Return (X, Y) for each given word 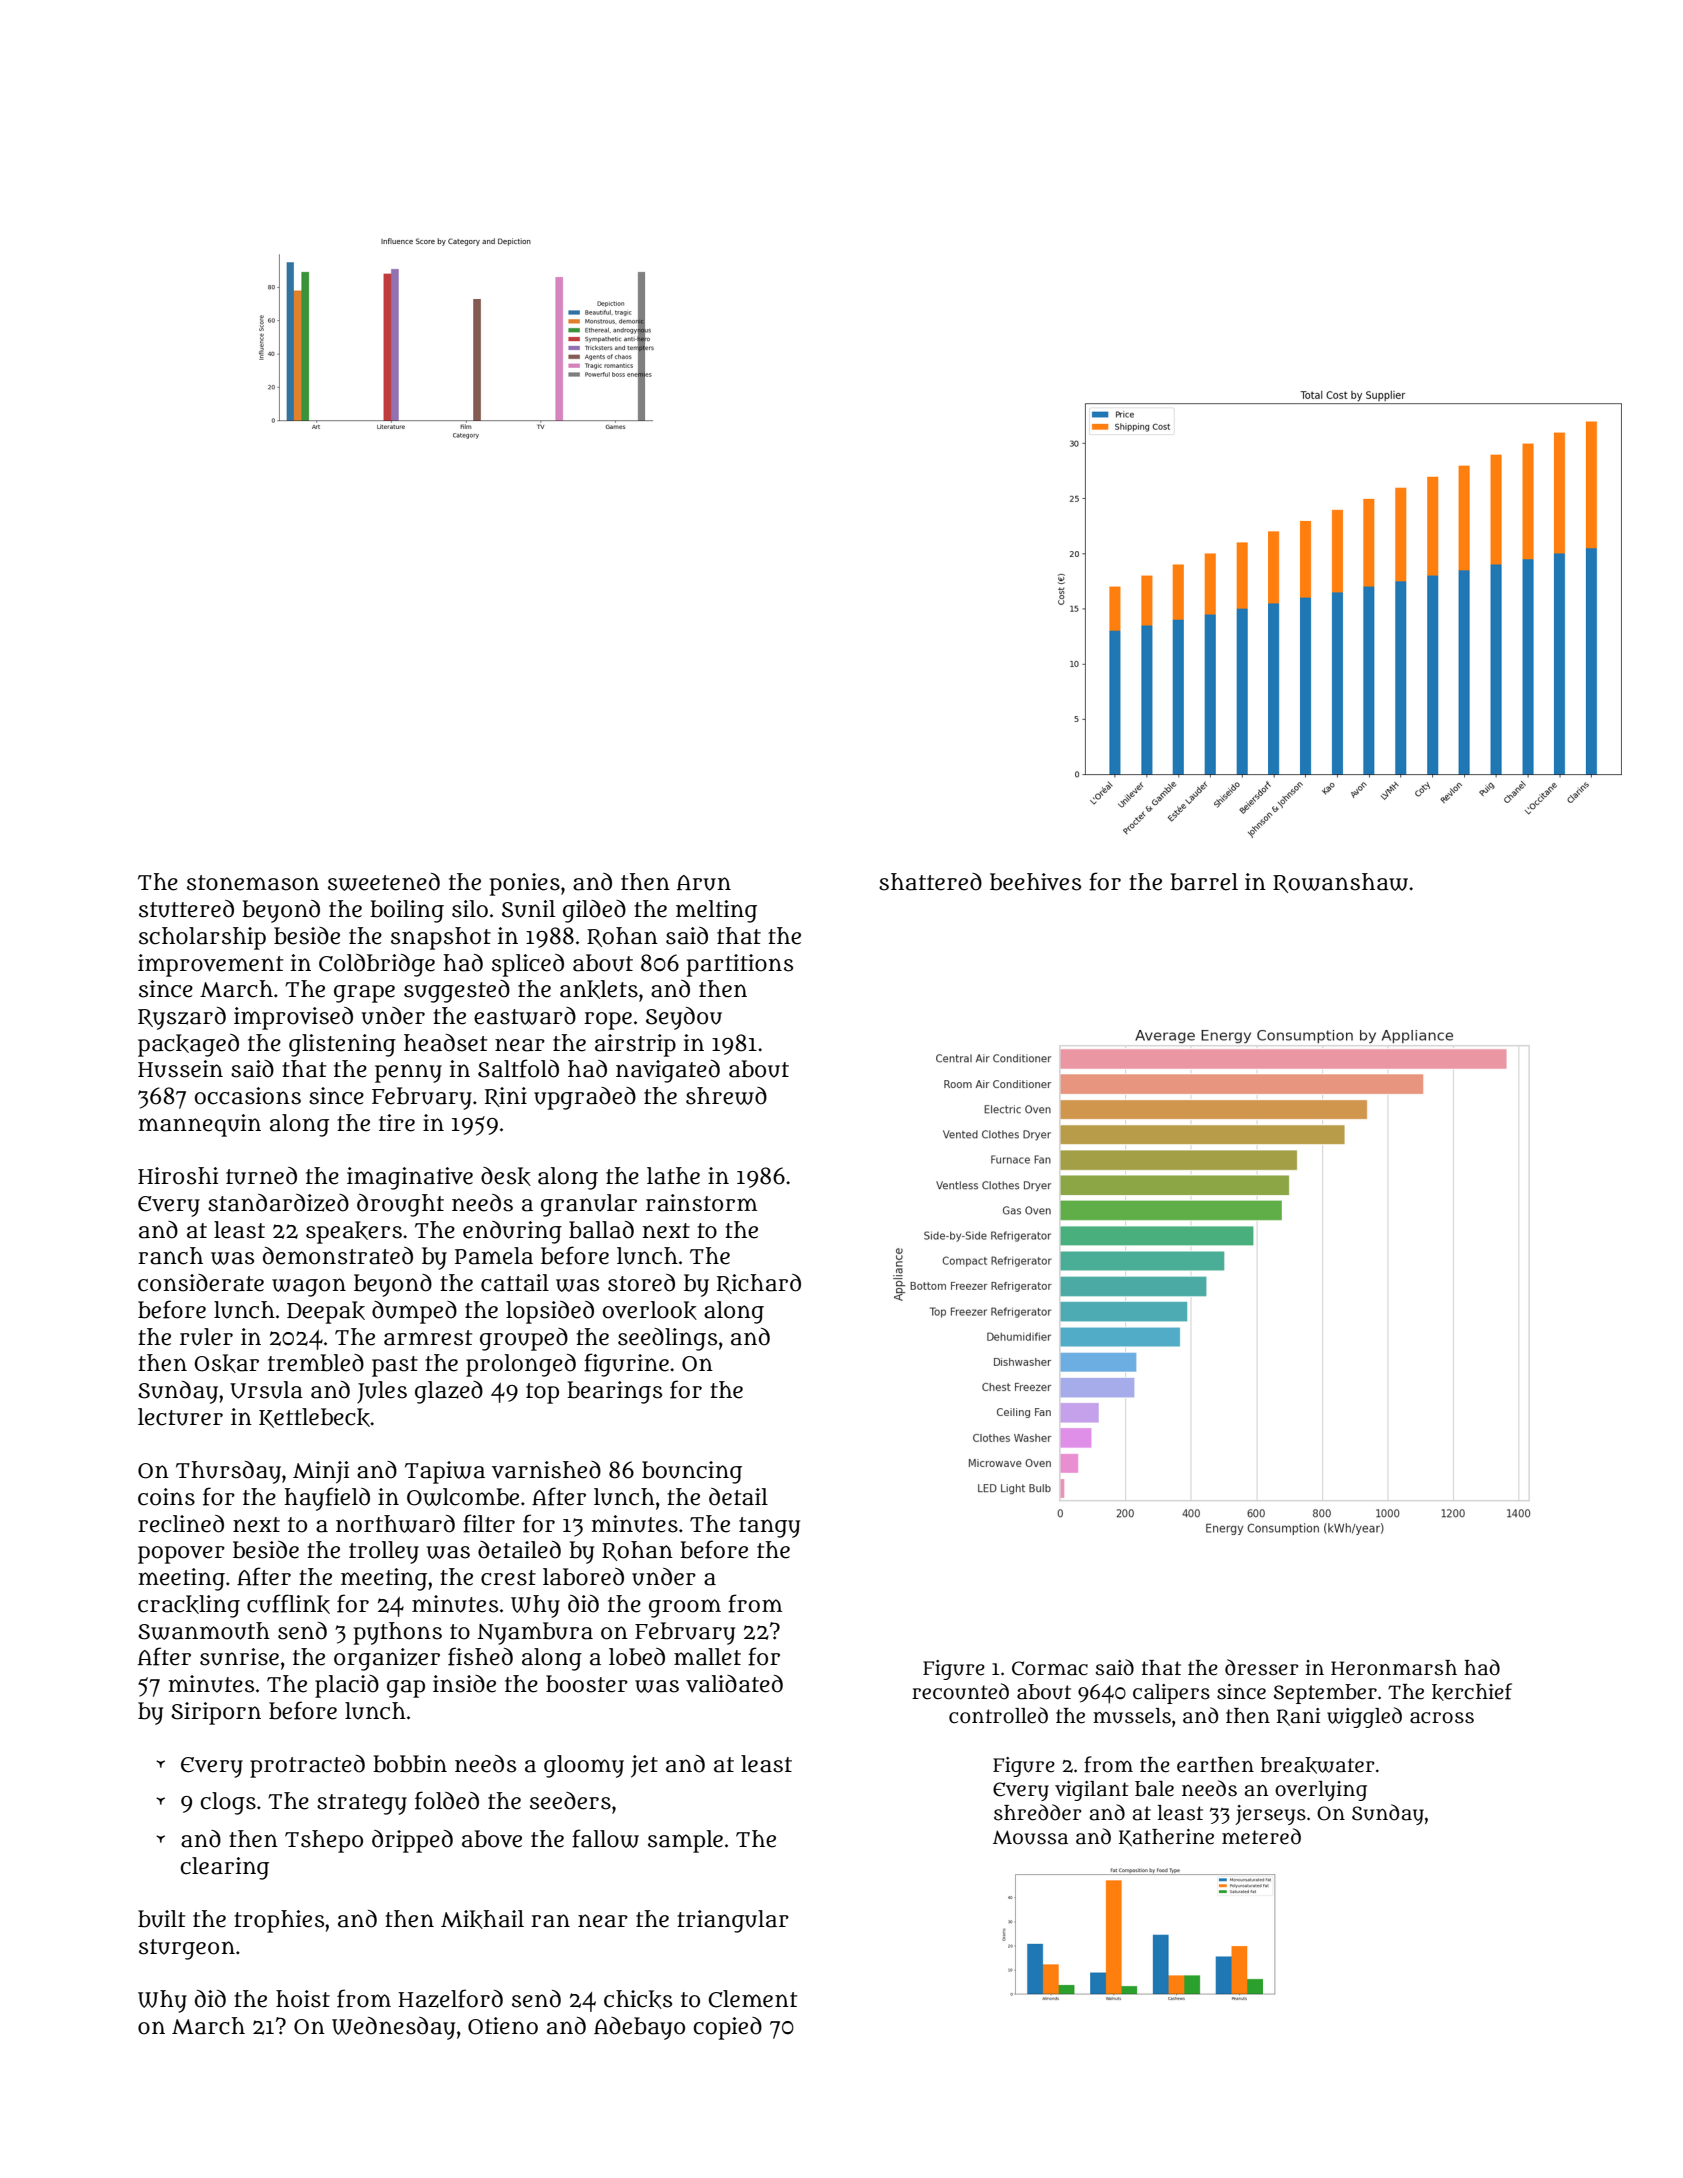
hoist (303, 1999)
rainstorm (701, 1203)
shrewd (726, 1096)
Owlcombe (463, 1497)
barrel (1204, 882)
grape (364, 994)
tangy (769, 1527)
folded (447, 1800)
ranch (170, 1256)
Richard (759, 1284)
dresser (1262, 1667)
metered (1261, 1836)
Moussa (1030, 1837)
